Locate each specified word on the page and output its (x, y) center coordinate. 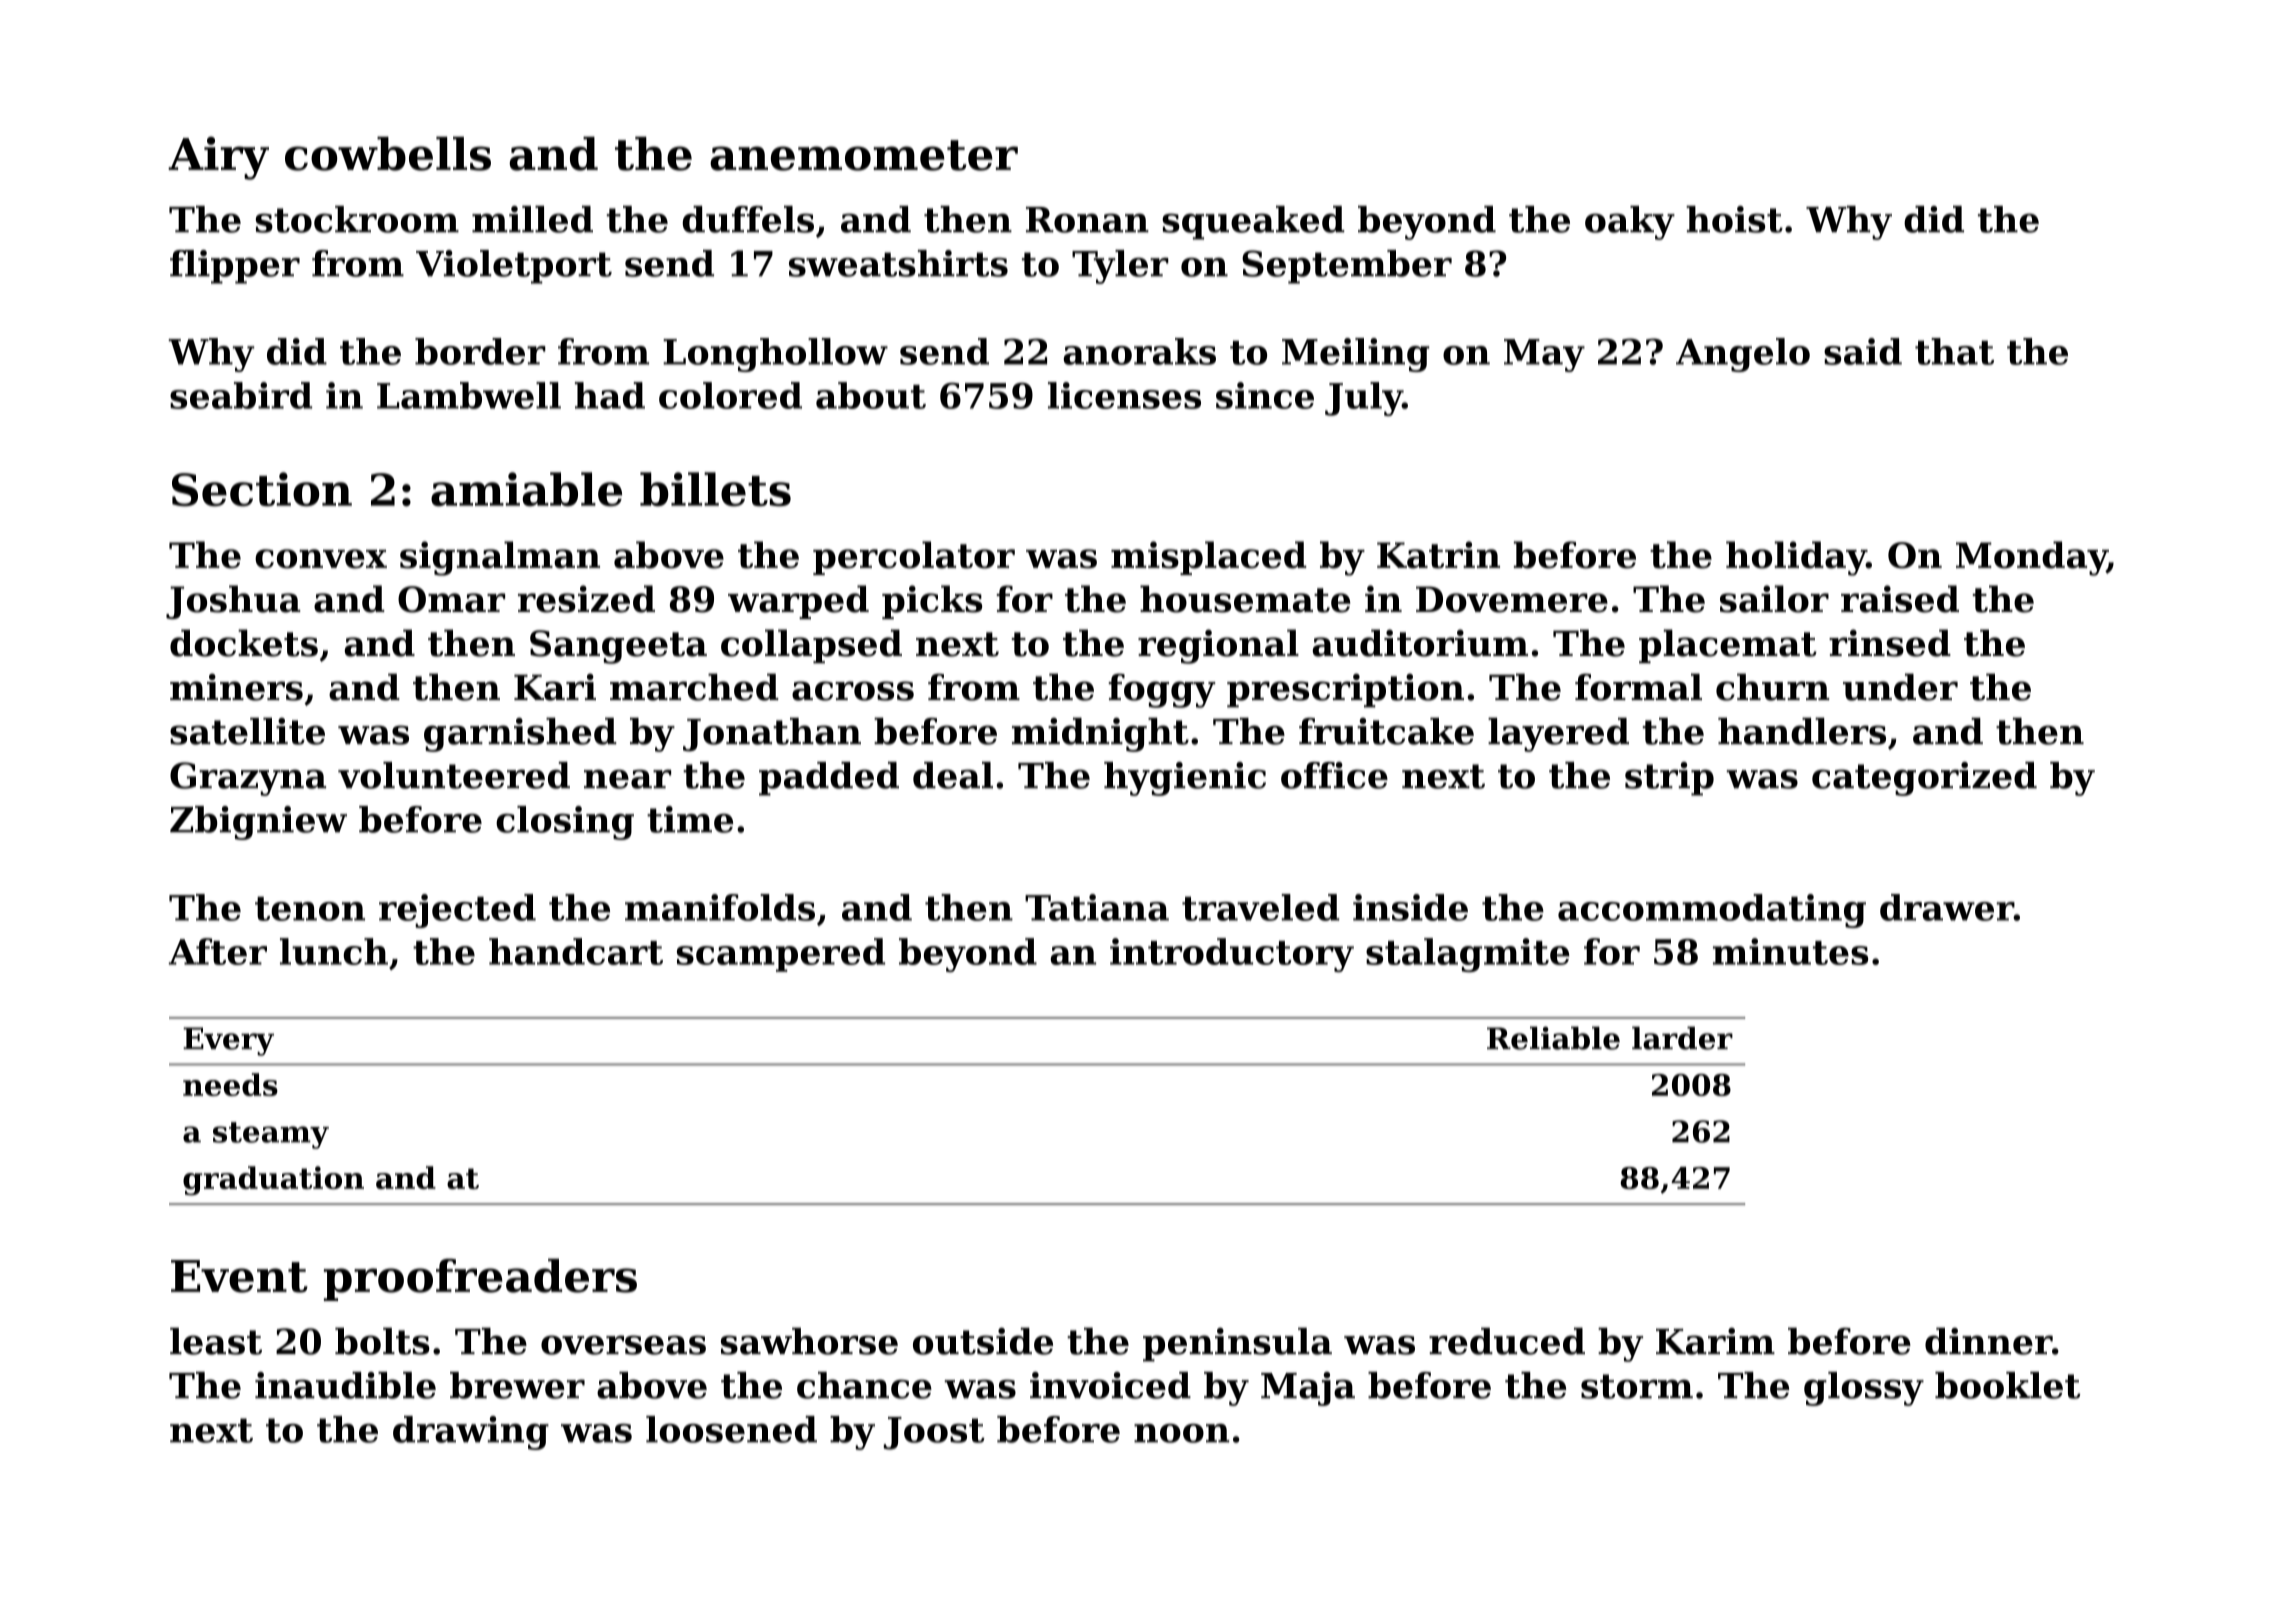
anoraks (1139, 351)
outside (983, 1341)
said (1863, 351)
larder (1682, 1038)
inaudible (345, 1385)
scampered (781, 955)
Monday (2031, 558)
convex (321, 559)
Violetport (514, 267)
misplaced (1209, 558)
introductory (1232, 955)
